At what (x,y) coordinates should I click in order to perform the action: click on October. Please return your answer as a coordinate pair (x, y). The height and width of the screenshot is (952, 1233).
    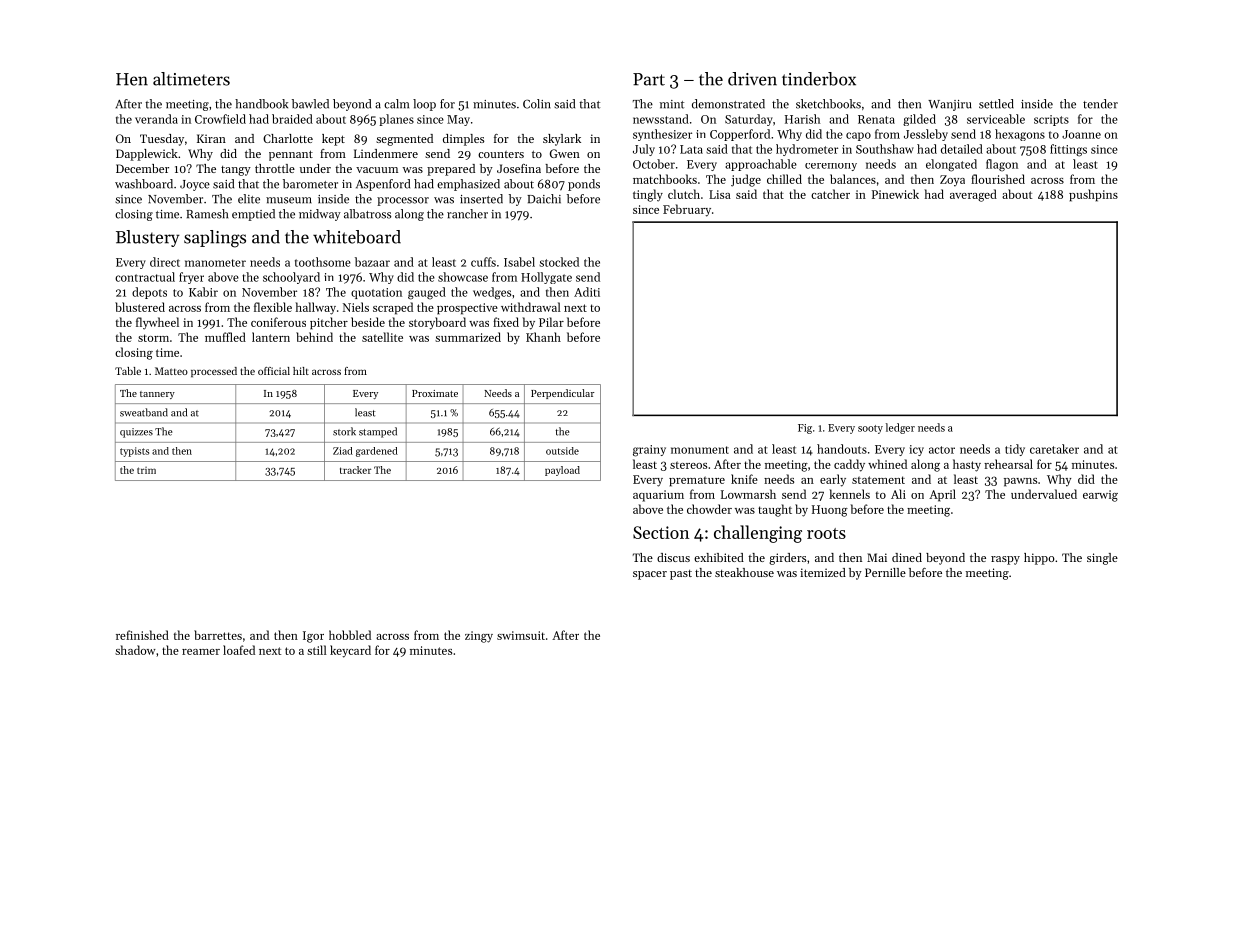
    Looking at the image, I should click on (654, 164).
